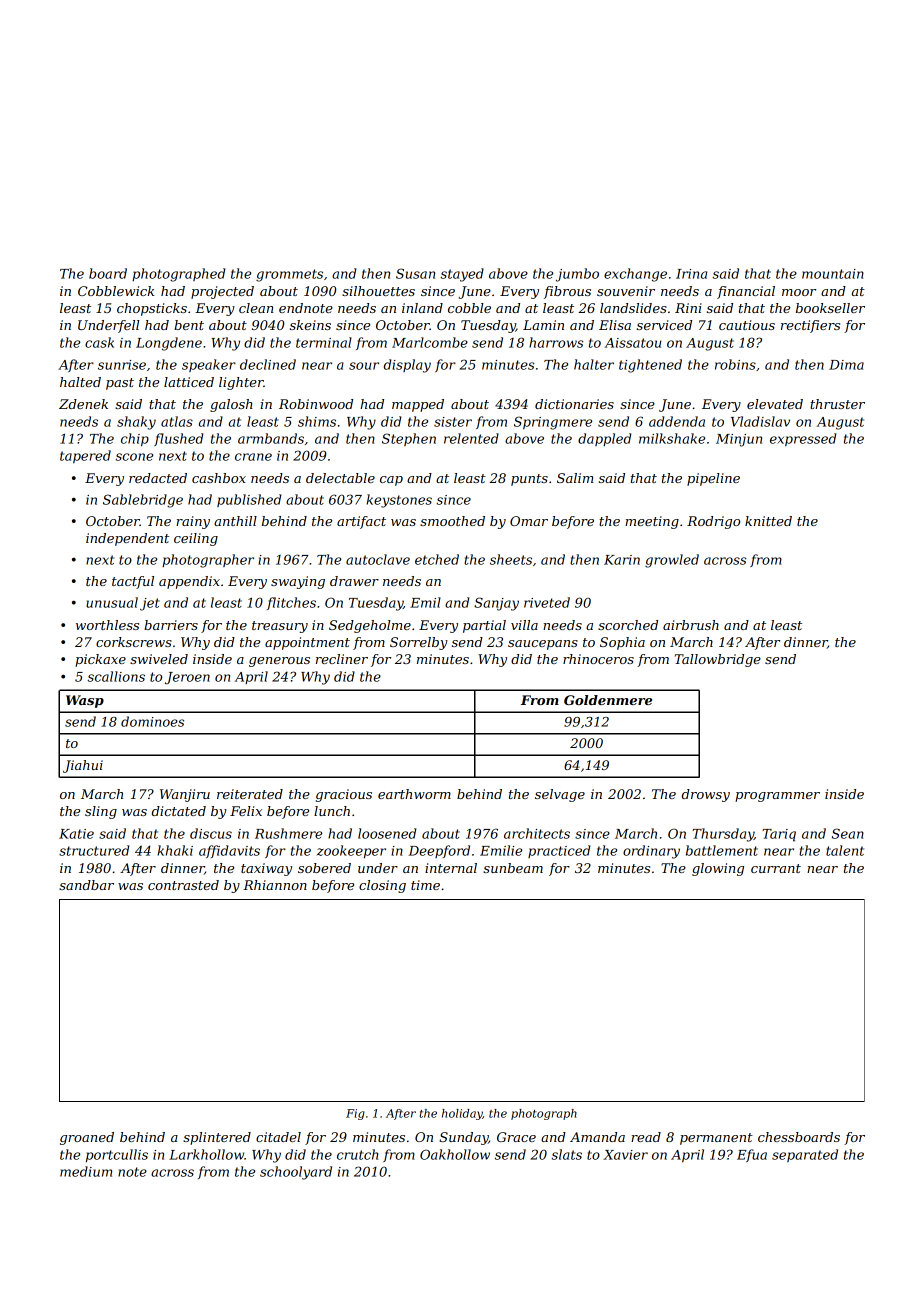 This screenshot has width=924, height=1308. I want to click on schoolyard, so click(296, 1173).
